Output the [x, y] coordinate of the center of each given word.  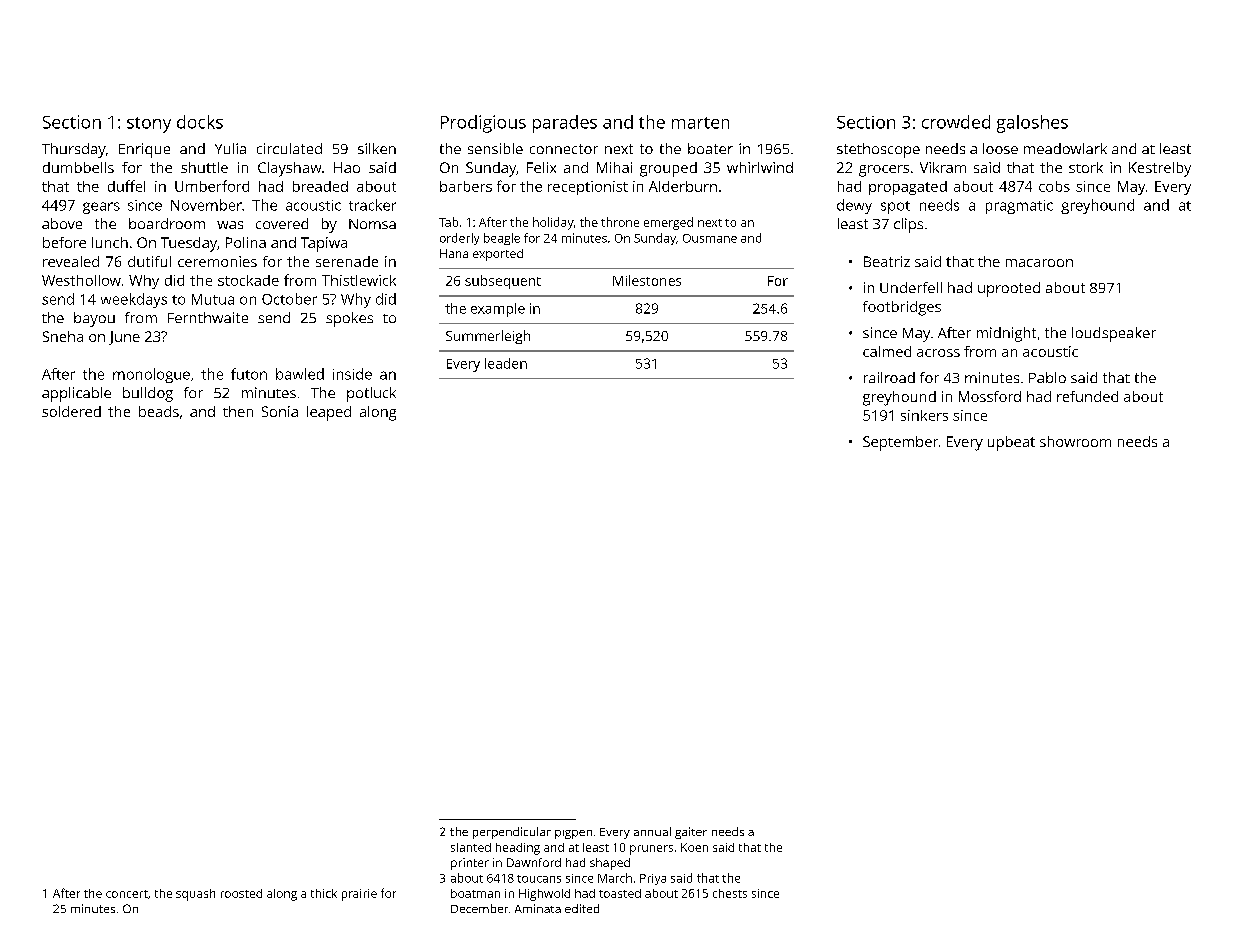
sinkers [924, 415]
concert [127, 894]
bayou [94, 319]
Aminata [538, 908]
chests [730, 893]
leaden [506, 363]
